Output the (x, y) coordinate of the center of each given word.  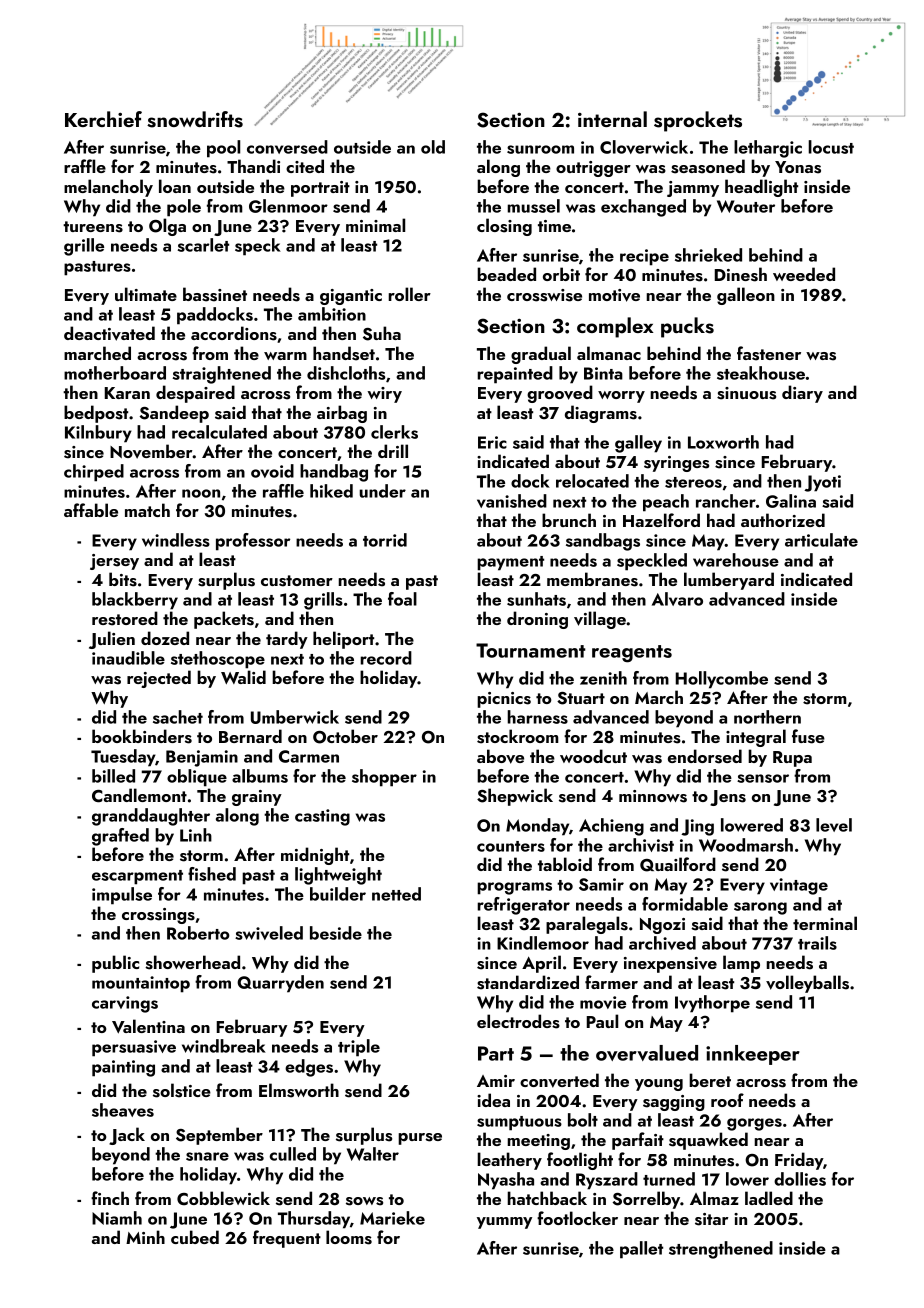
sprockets (698, 121)
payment (510, 563)
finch (110, 1198)
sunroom (540, 149)
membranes (592, 579)
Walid (243, 677)
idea (493, 1100)
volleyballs (807, 984)
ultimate (146, 294)
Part (496, 1053)
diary (802, 394)
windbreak (224, 1046)
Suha (382, 333)
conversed (287, 147)
